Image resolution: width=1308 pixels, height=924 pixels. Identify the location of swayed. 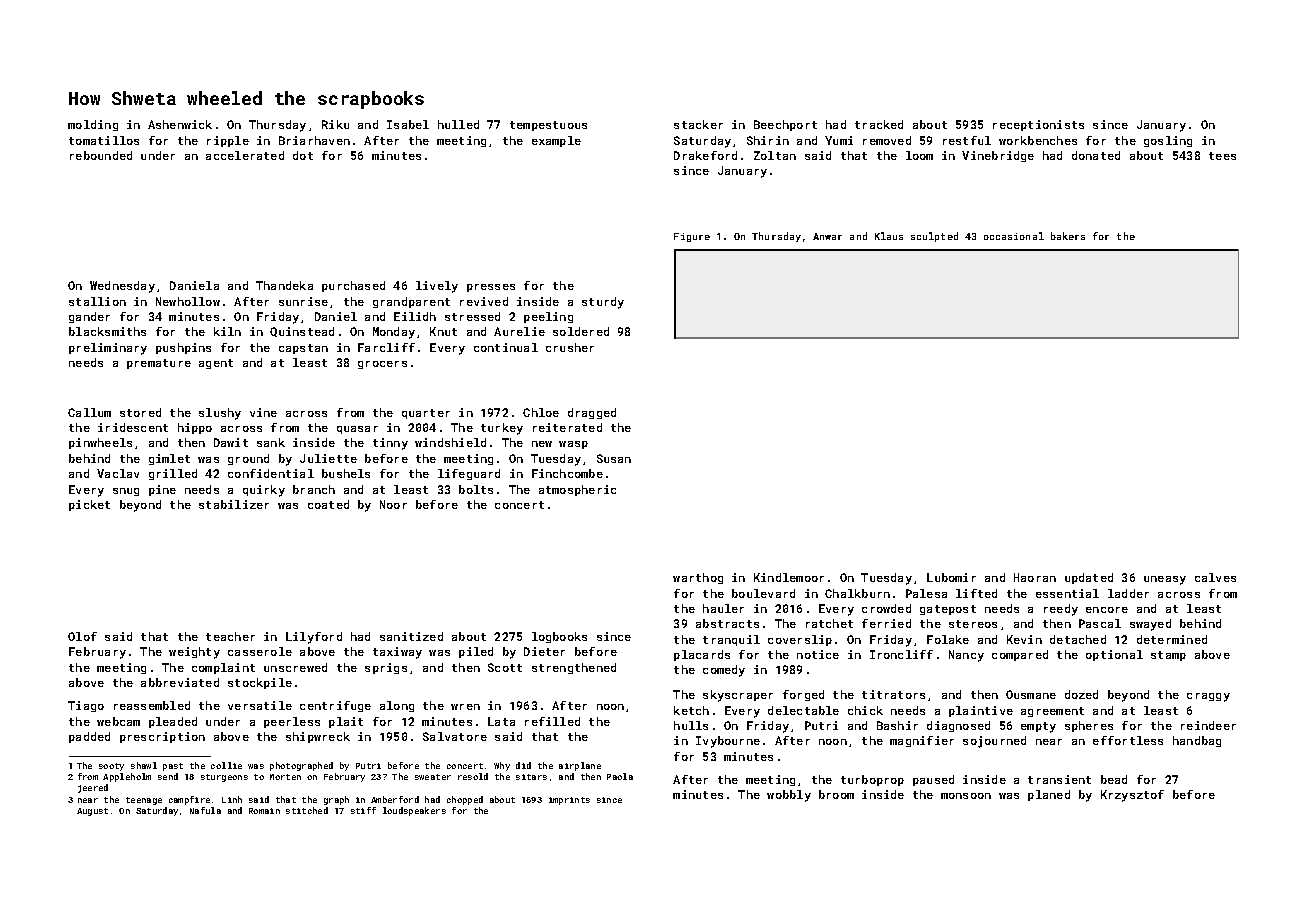
(1150, 625).
